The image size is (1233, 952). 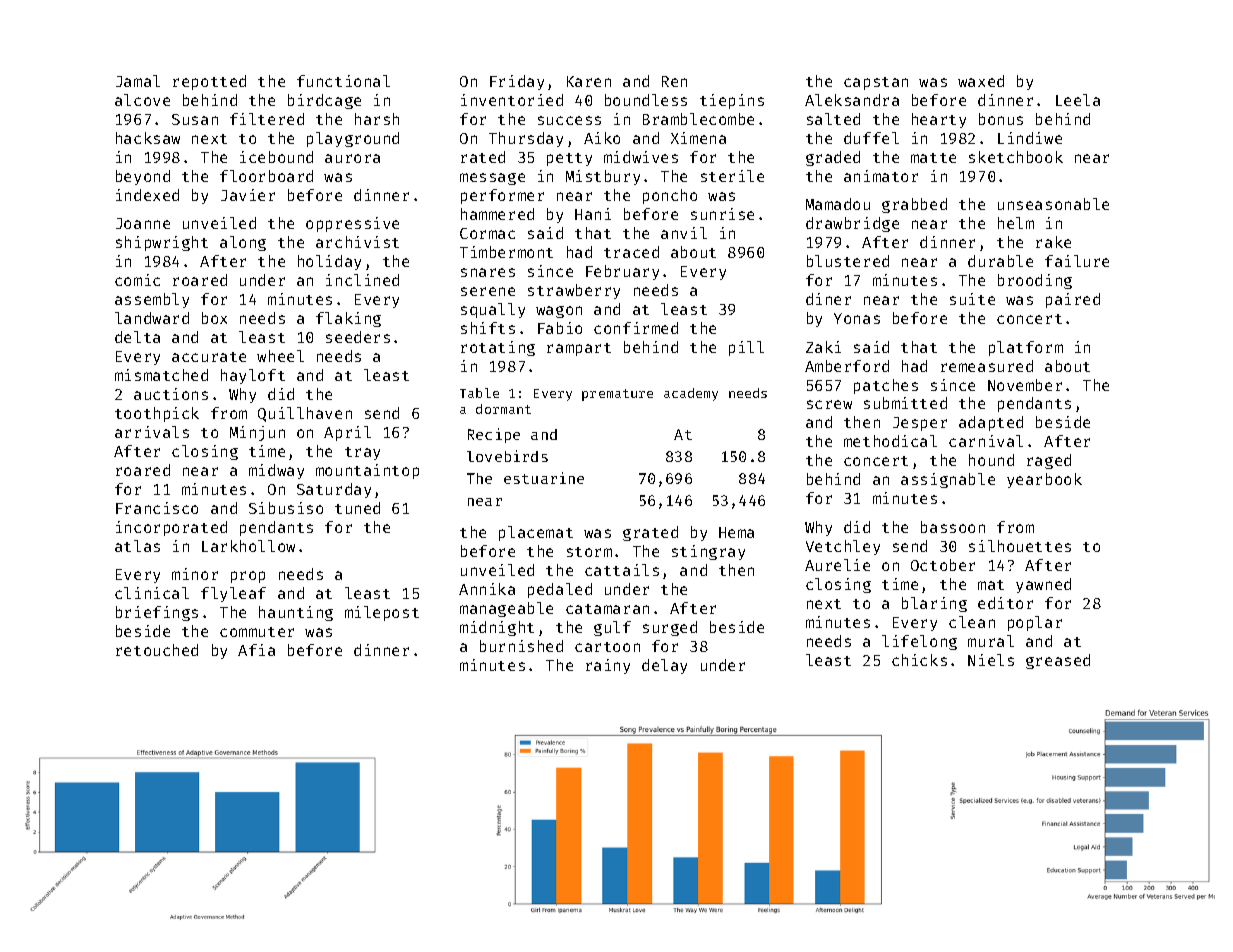 I want to click on mountaintop, so click(x=367, y=471).
